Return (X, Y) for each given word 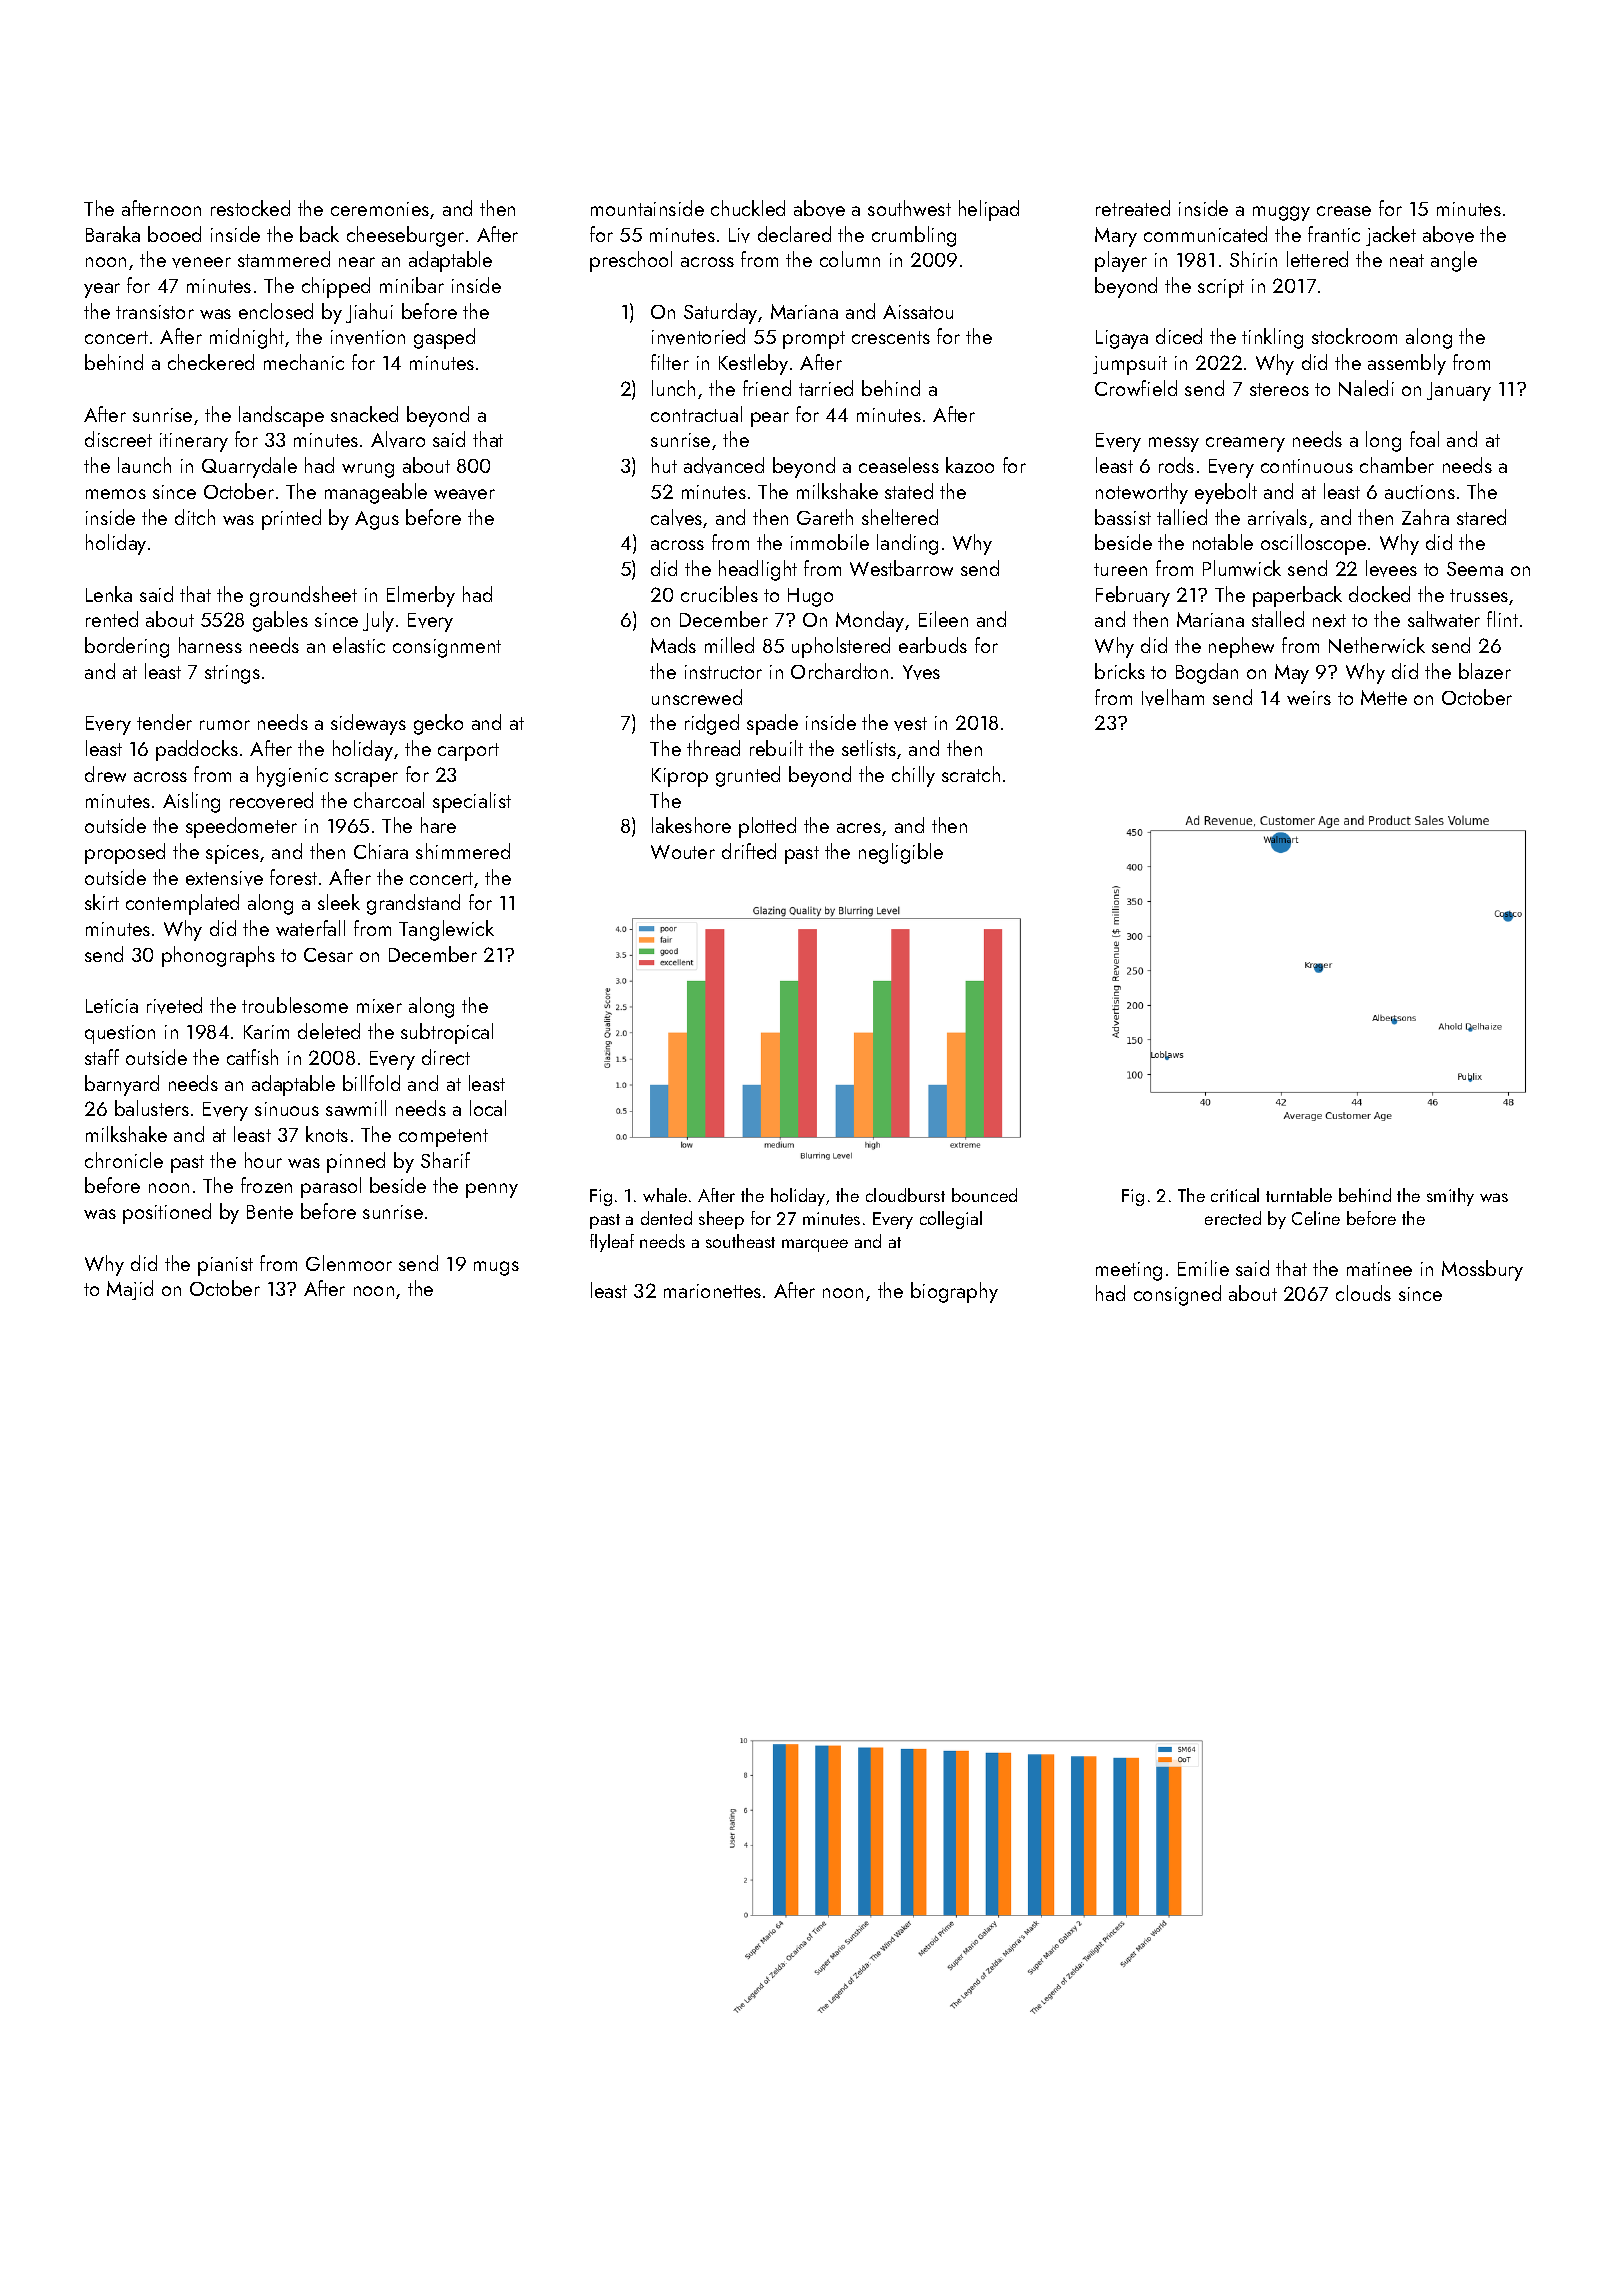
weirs (1309, 698)
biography (954, 1292)
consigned (1177, 1295)
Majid (130, 1290)
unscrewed (697, 697)
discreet (118, 439)
